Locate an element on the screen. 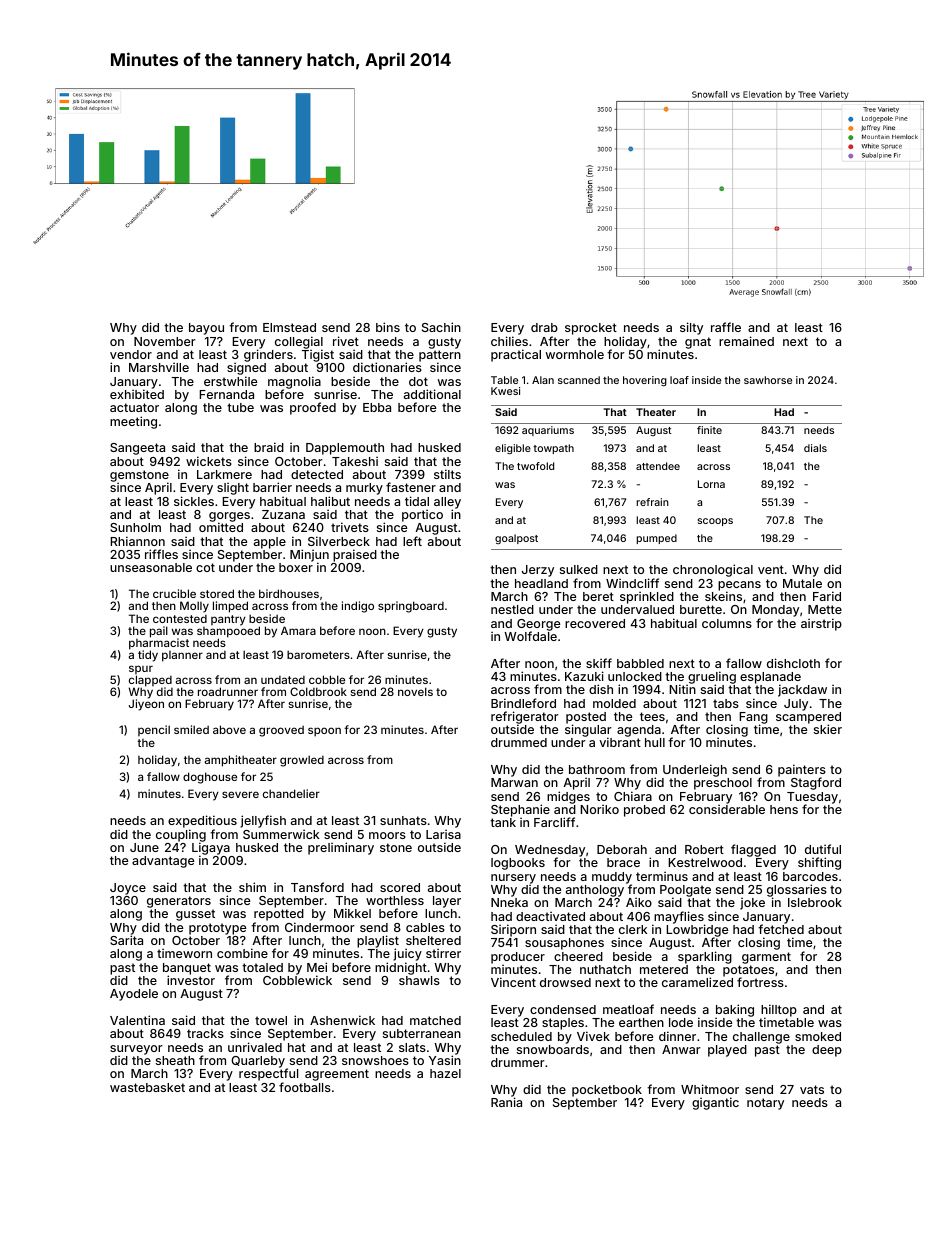 Image resolution: width=952 pixels, height=1233 pixels. fetched is located at coordinates (781, 929).
